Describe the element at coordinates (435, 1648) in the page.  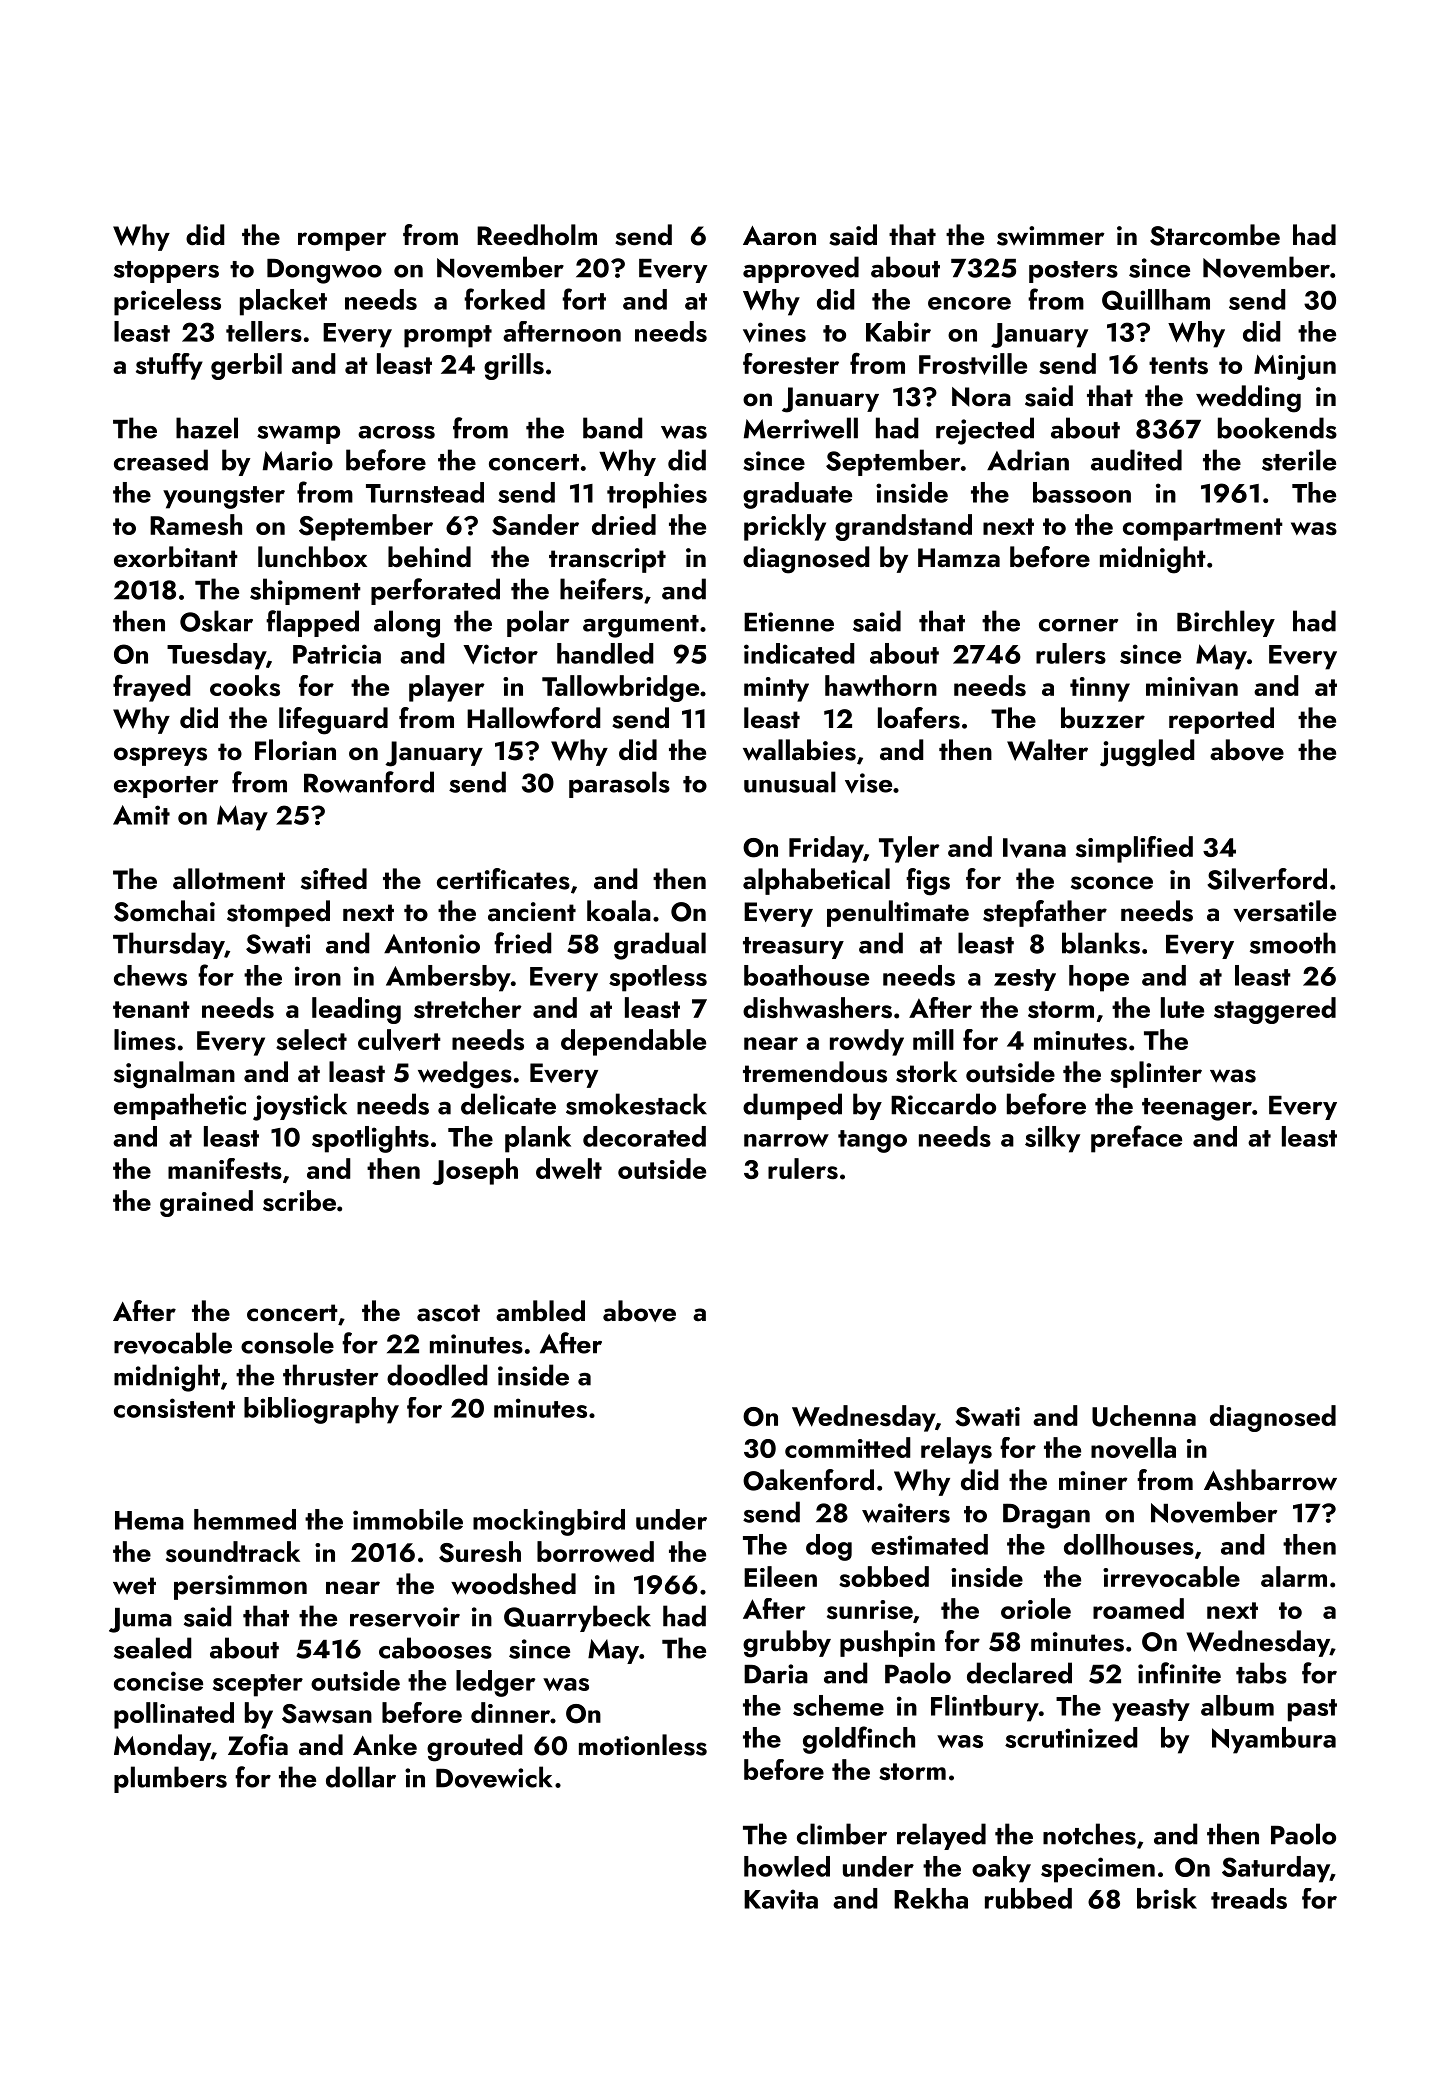
I see `cabooses` at that location.
